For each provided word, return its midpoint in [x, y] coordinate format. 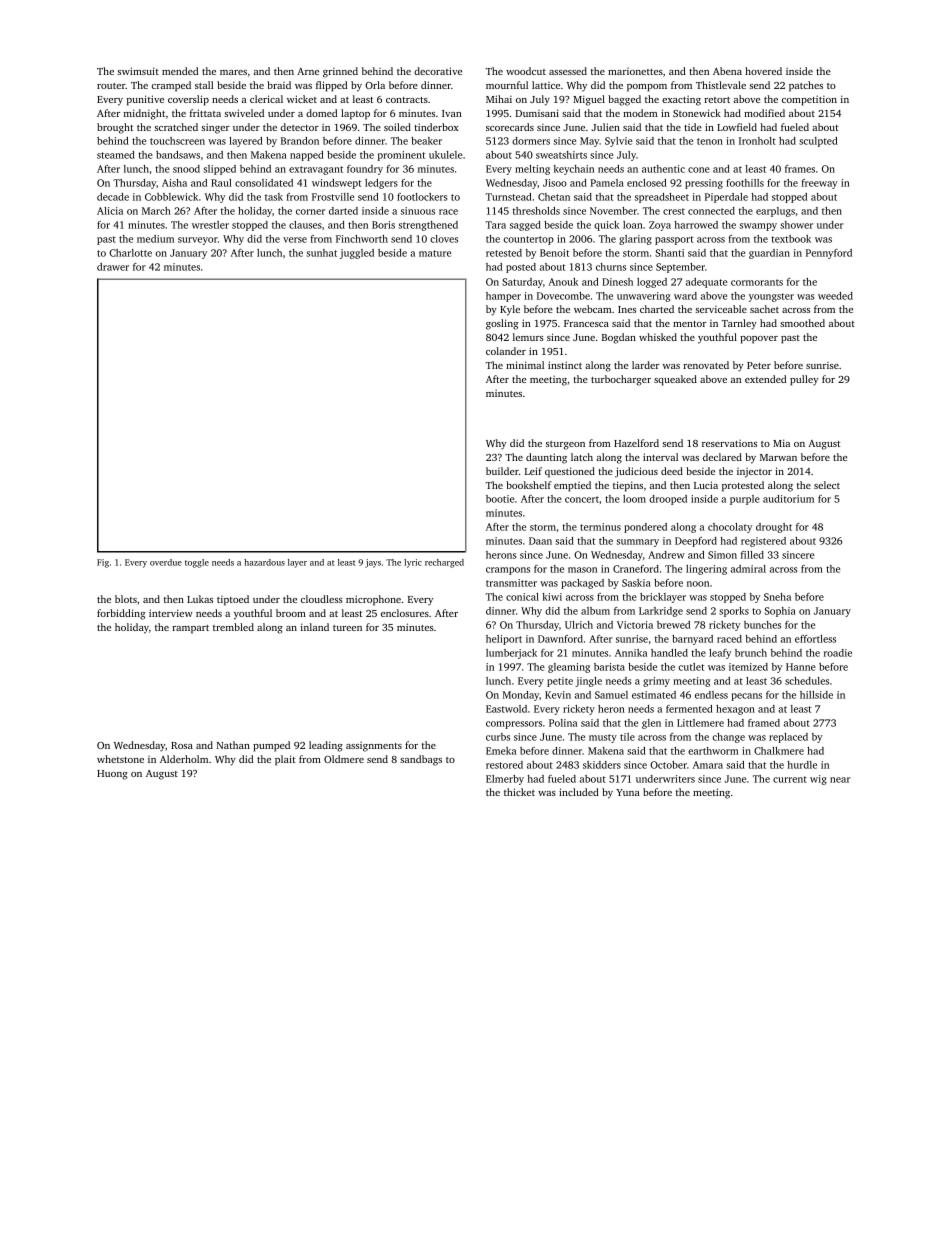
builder [502, 471]
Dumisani [537, 113]
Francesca [586, 323]
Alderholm [184, 759]
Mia [781, 443]
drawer [113, 267]
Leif [533, 471]
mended [180, 71]
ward [685, 296]
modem [640, 113]
